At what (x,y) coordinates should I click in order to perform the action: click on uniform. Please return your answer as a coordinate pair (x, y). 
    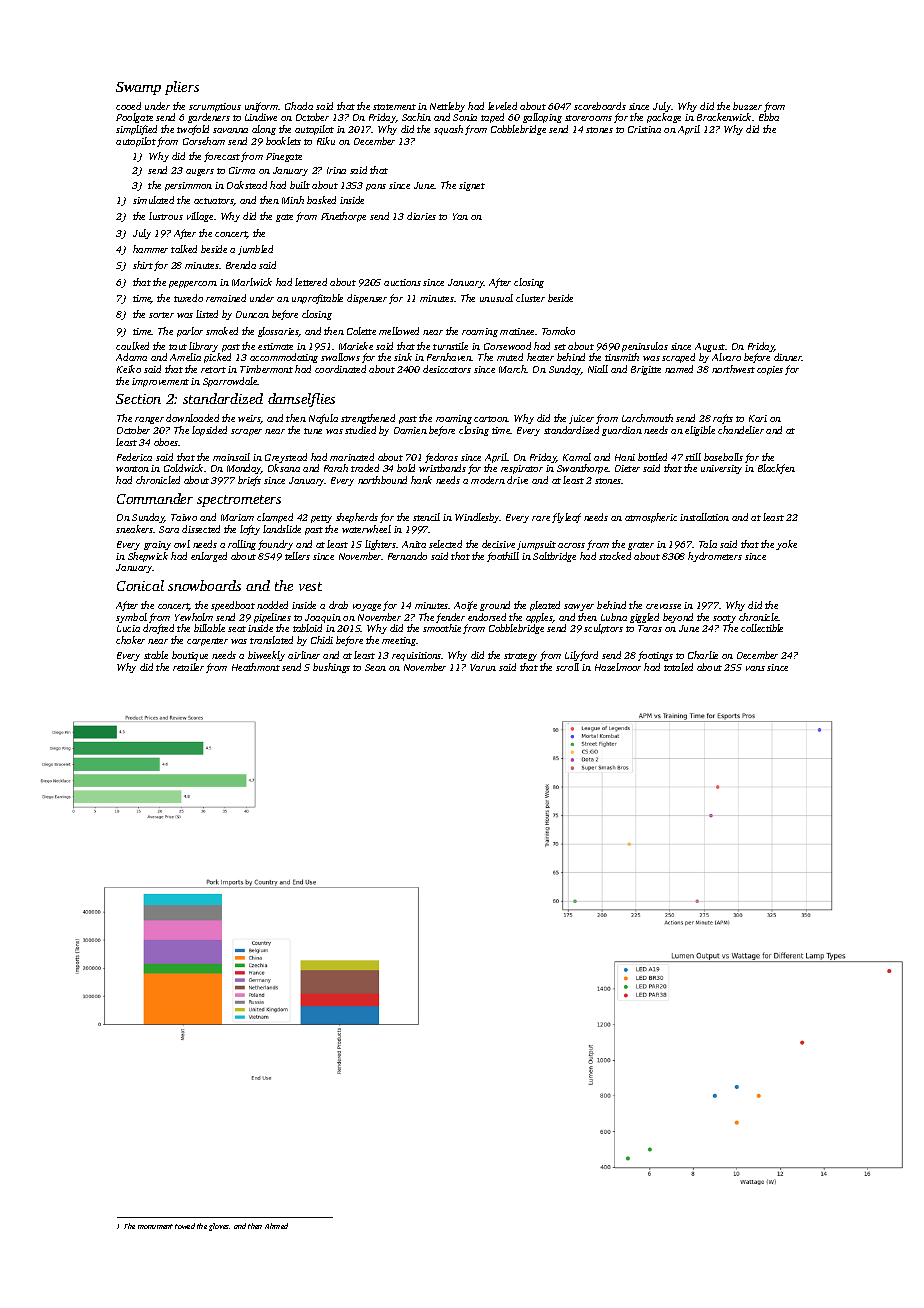
    Looking at the image, I should click on (262, 107).
